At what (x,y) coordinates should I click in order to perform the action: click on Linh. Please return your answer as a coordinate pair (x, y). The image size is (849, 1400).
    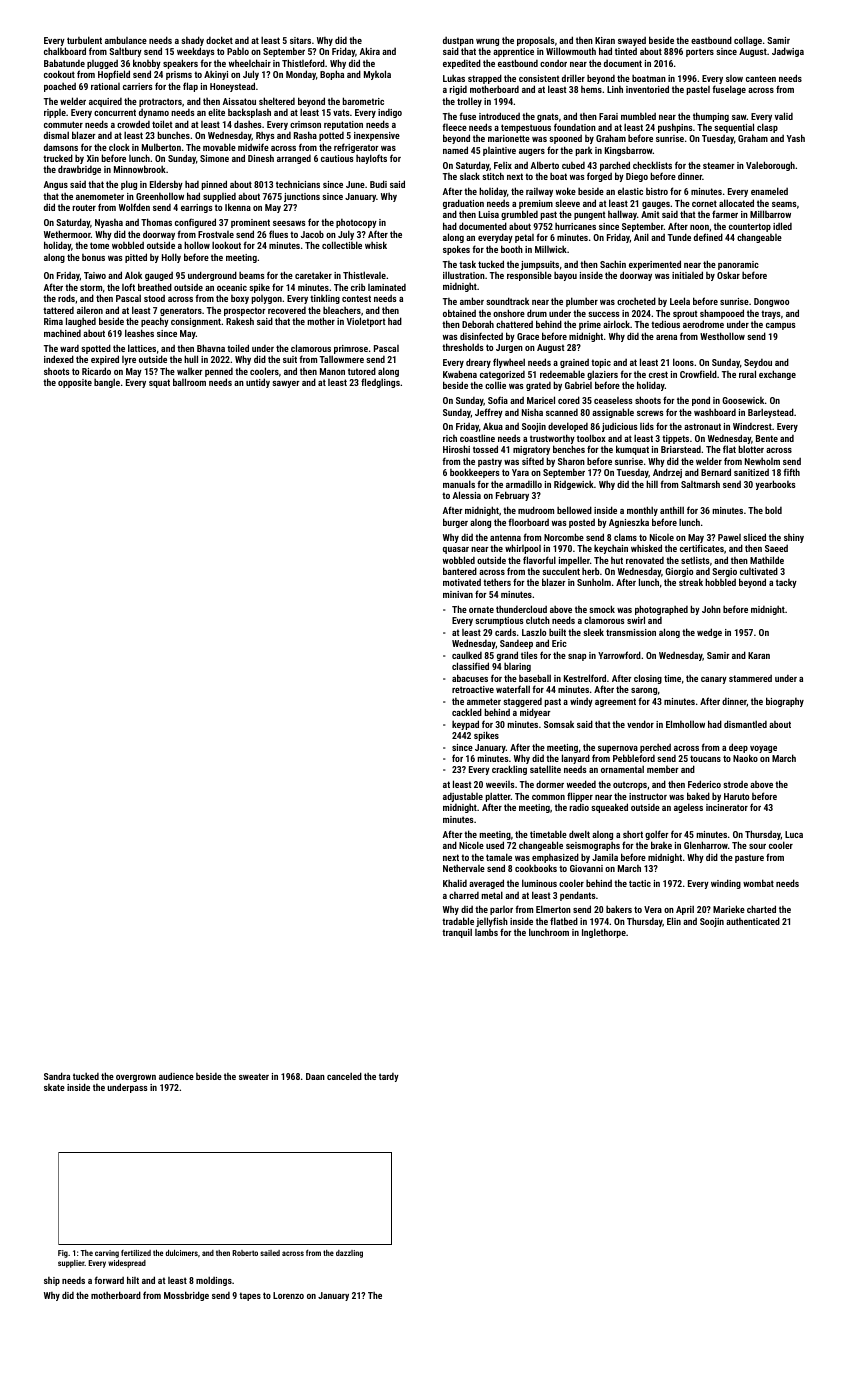
    Looking at the image, I should click on (615, 89).
